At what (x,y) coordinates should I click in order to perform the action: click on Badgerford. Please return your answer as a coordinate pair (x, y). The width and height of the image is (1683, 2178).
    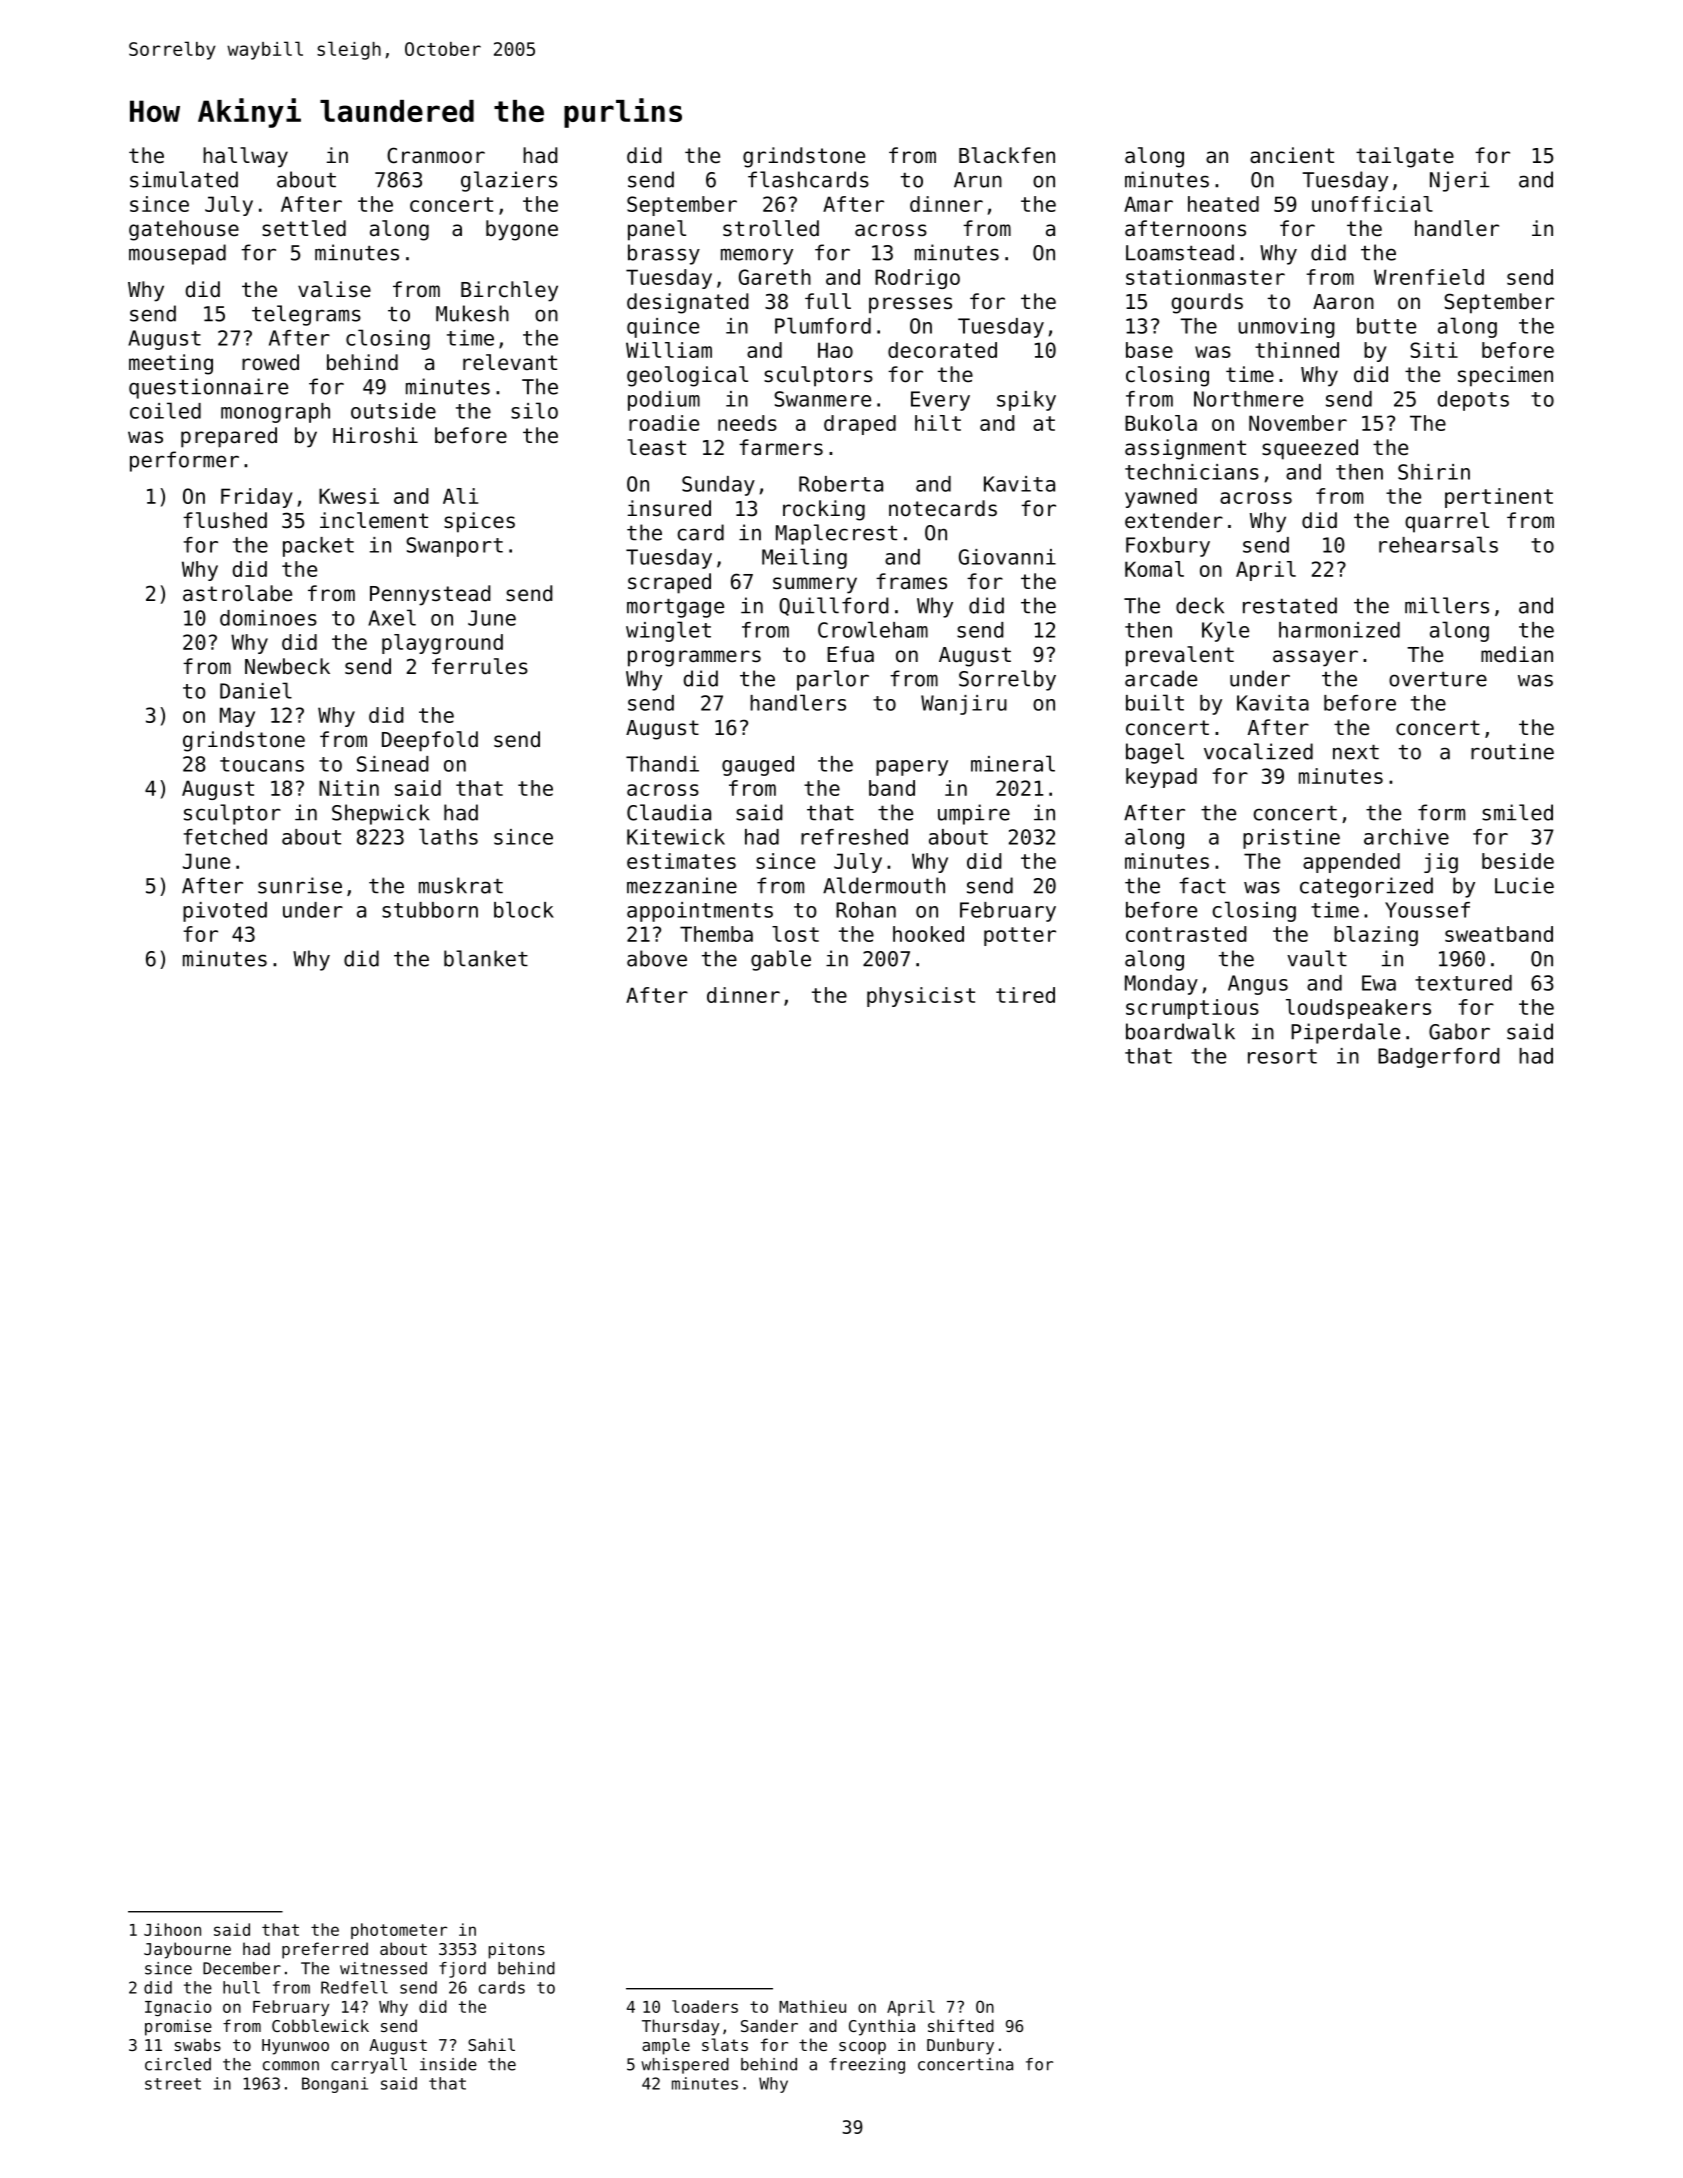
    Looking at the image, I should click on (1439, 1058).
